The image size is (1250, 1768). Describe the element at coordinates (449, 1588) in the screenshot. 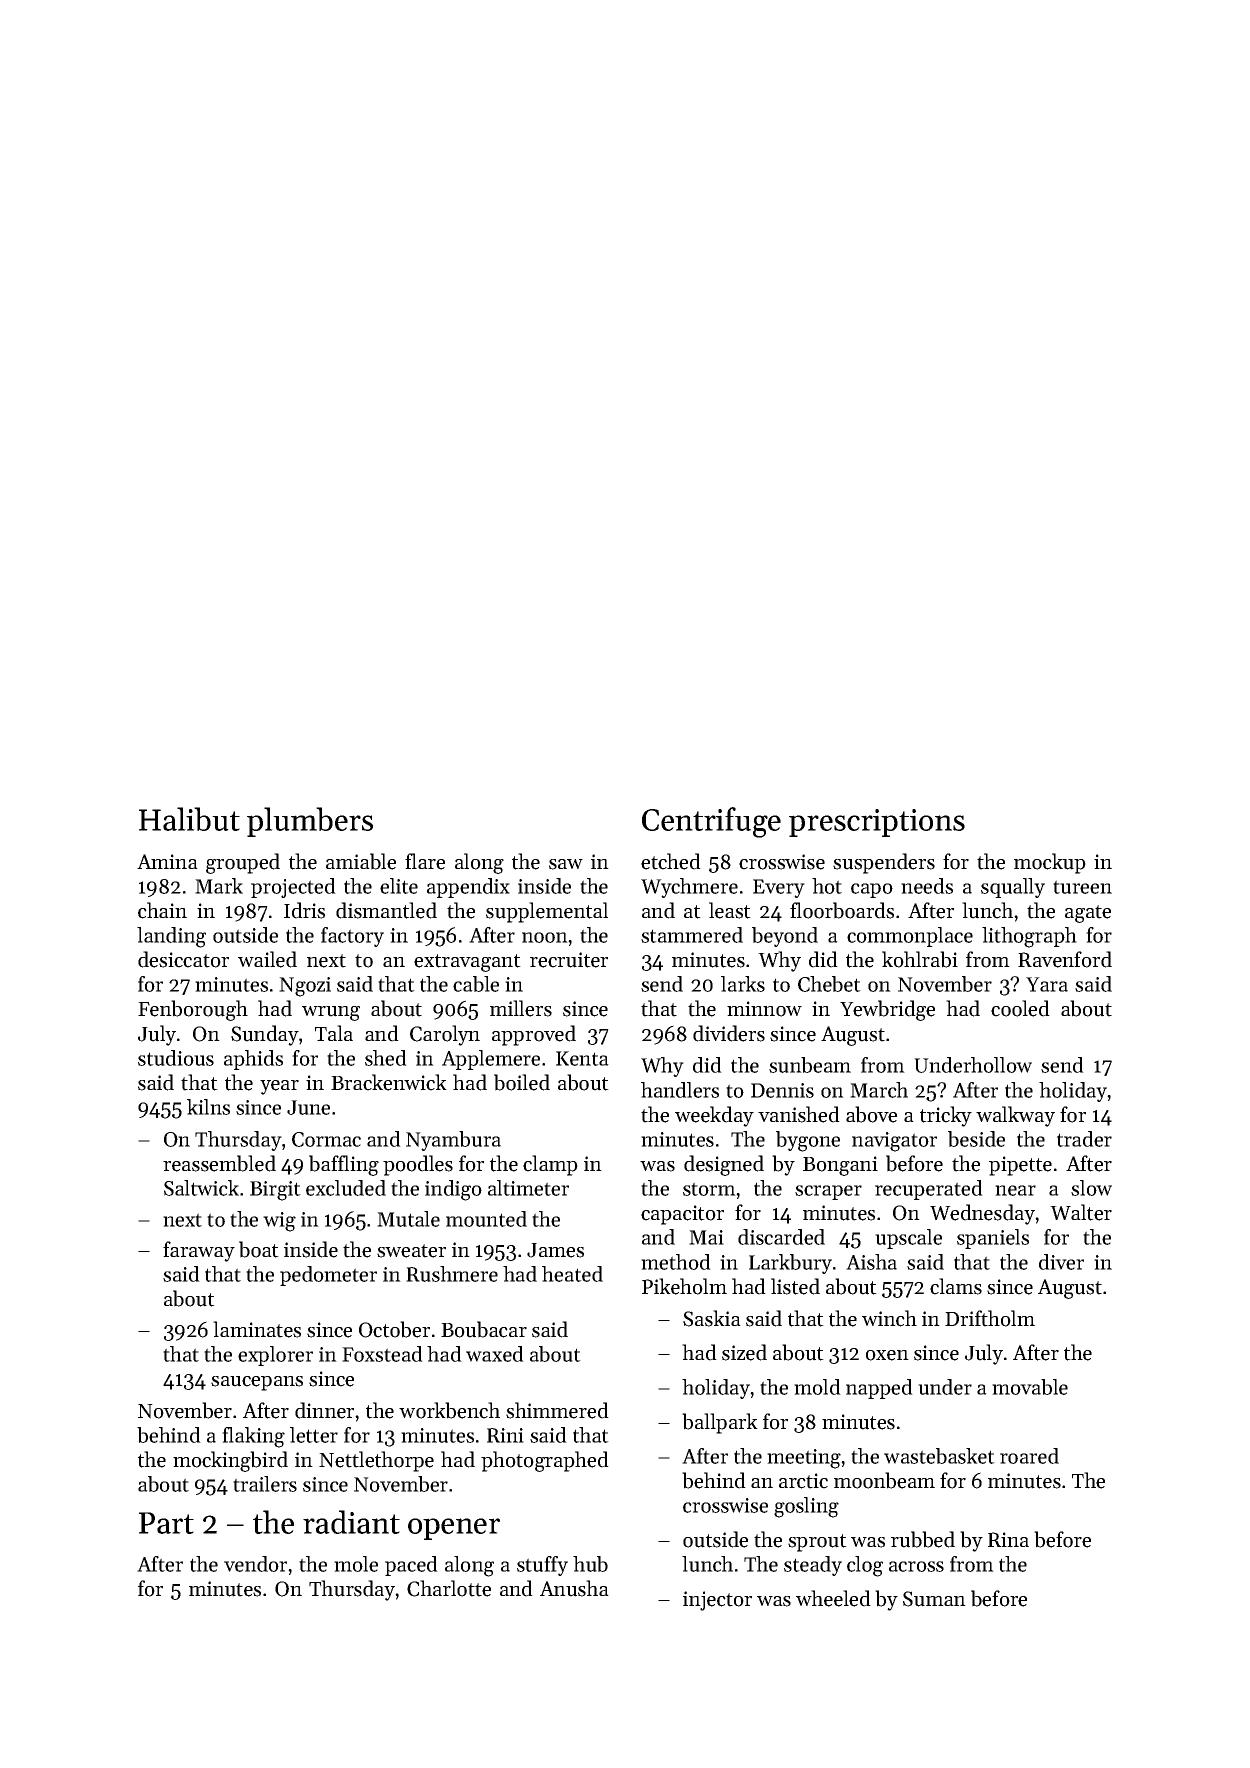

I see `Charlotte` at that location.
